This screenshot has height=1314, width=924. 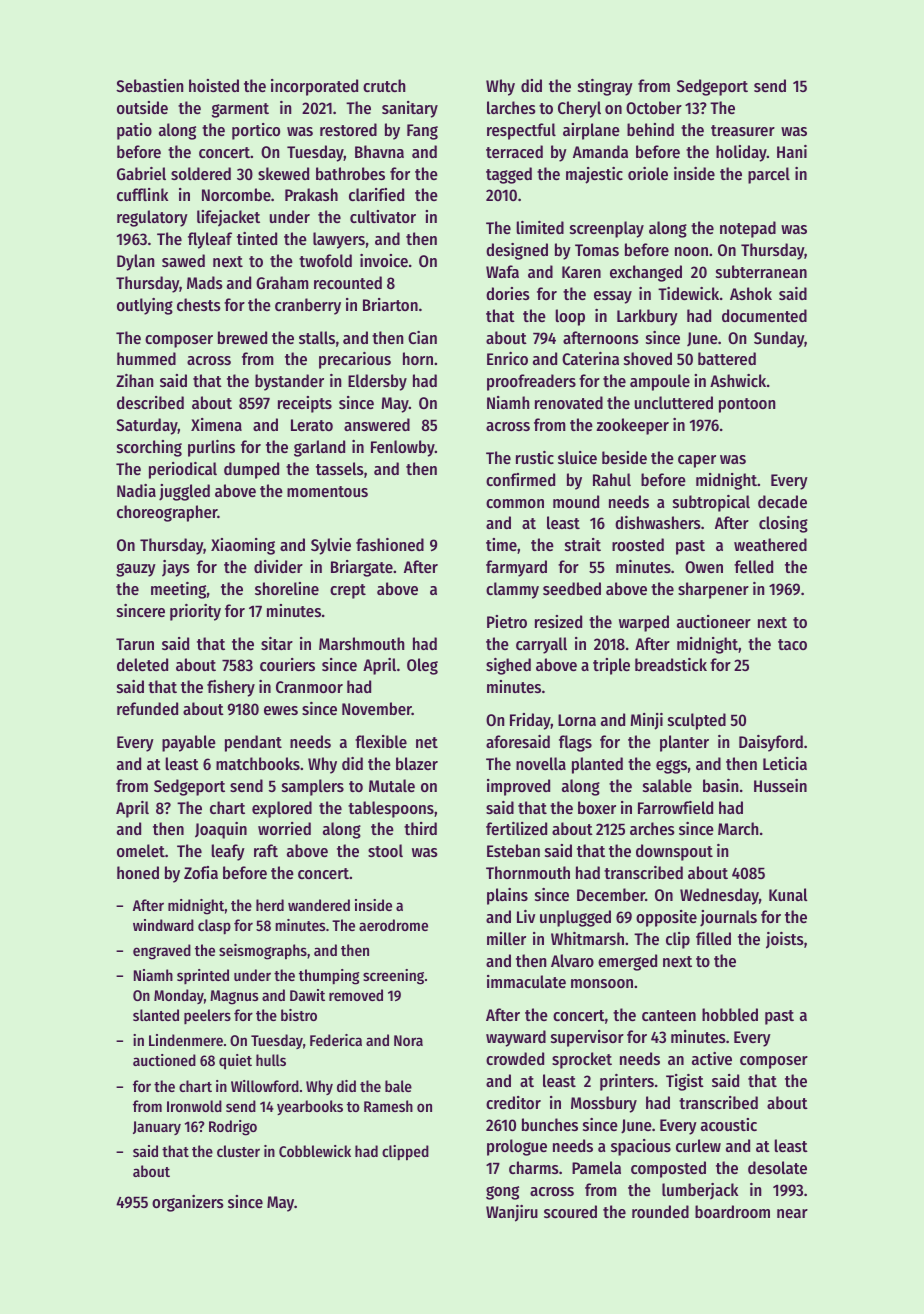 What do you see at coordinates (644, 623) in the screenshot?
I see `warped` at bounding box center [644, 623].
